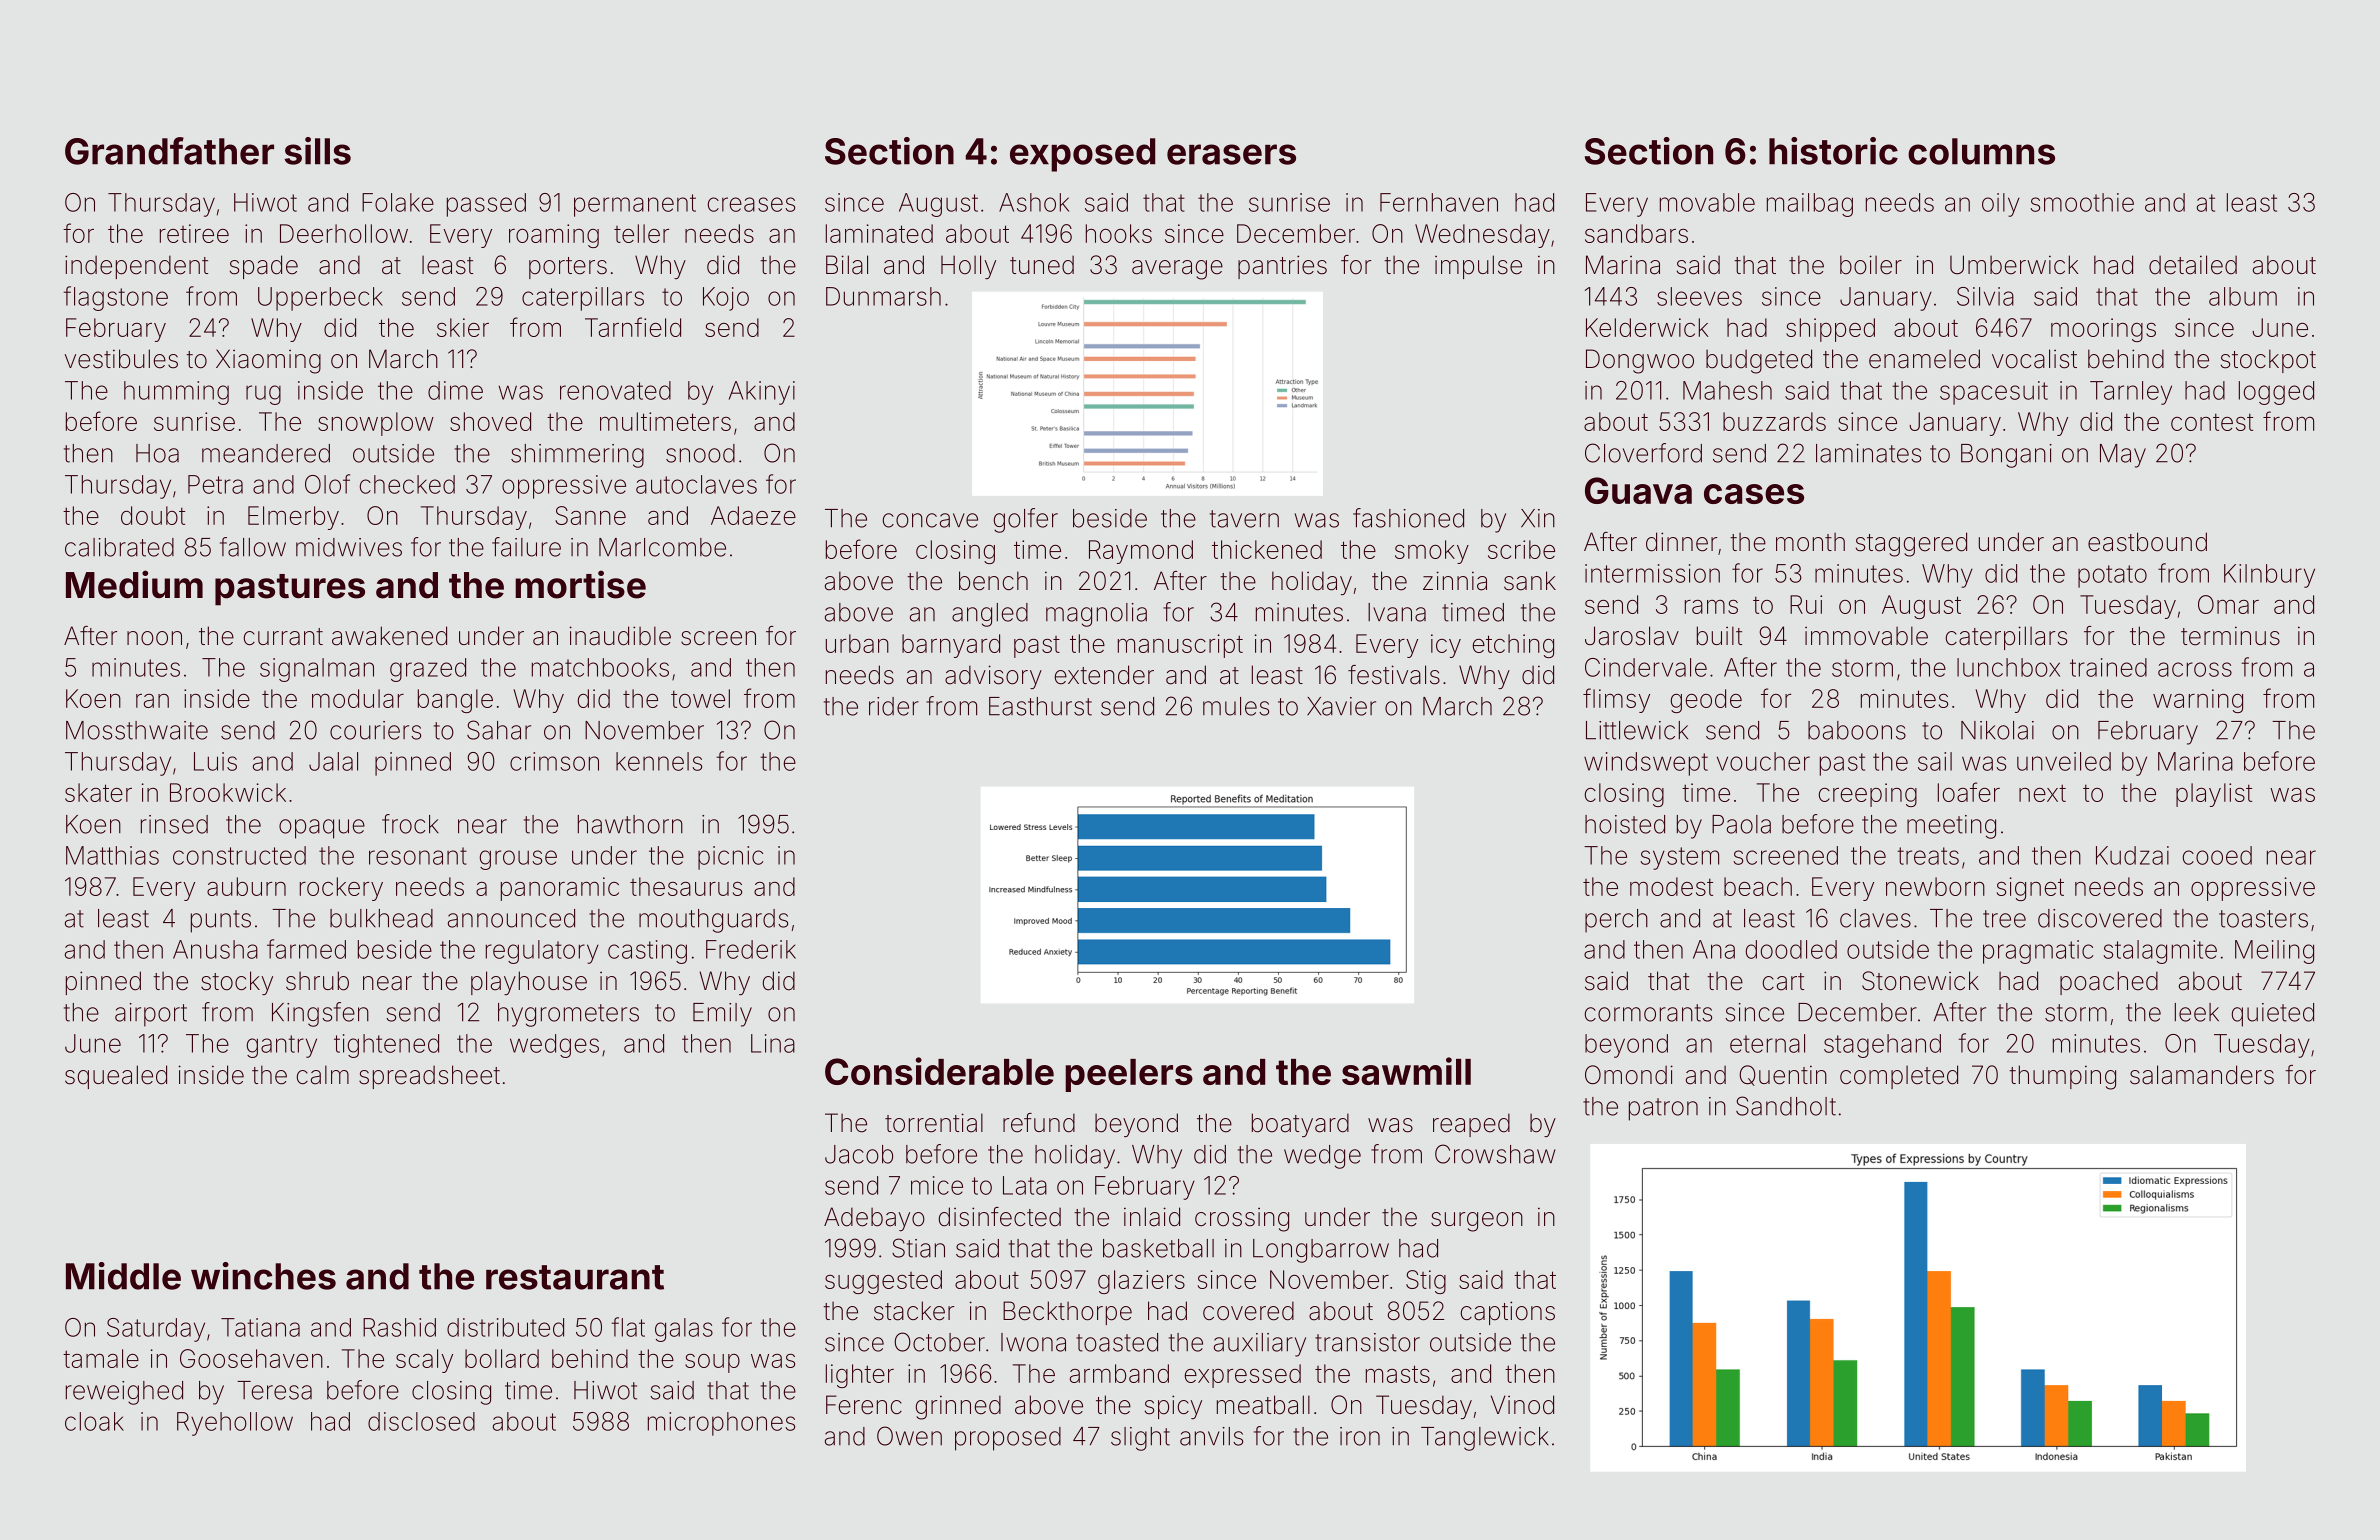  I want to click on calibrated, so click(119, 547).
